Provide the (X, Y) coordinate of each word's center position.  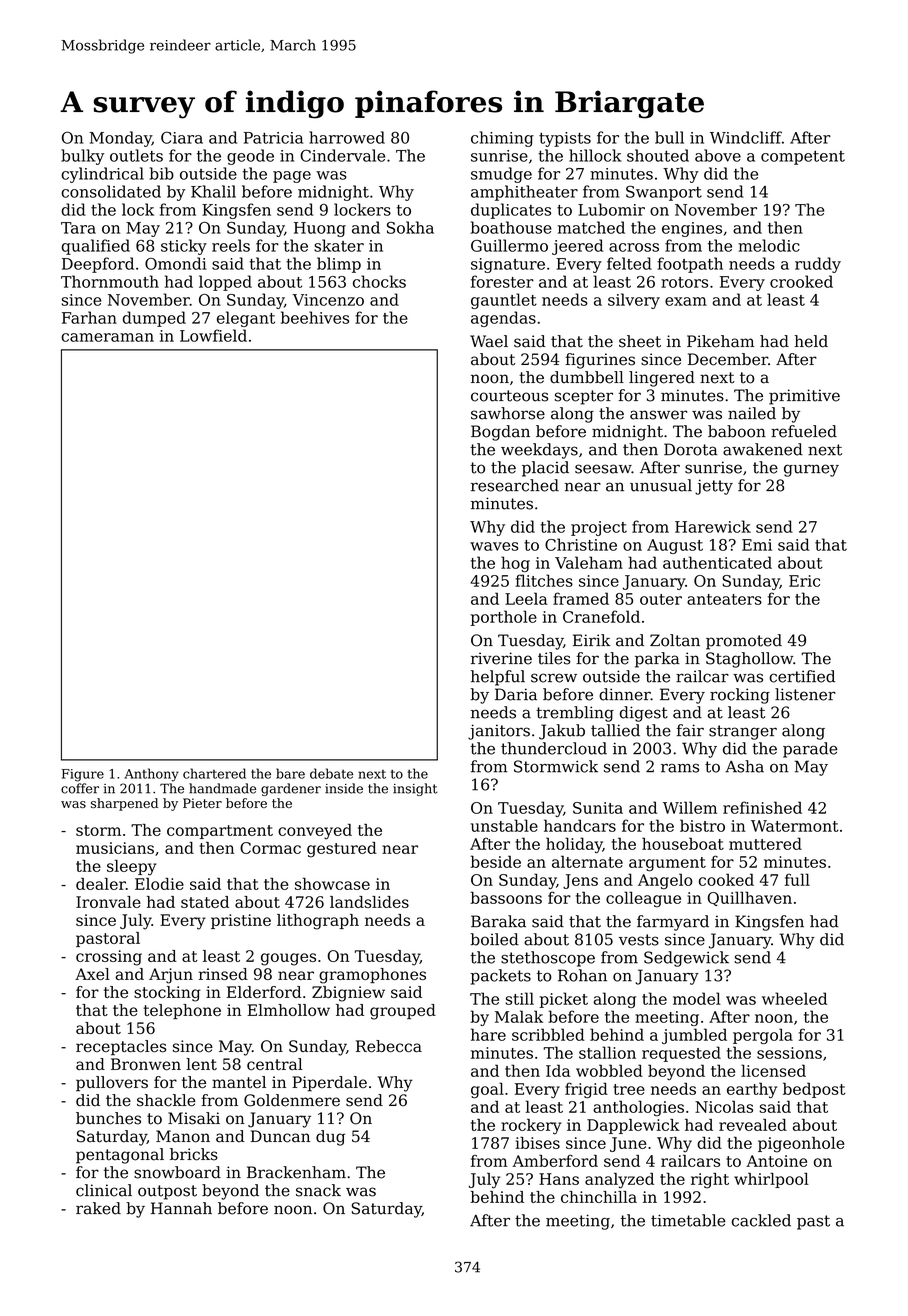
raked (98, 1208)
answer (658, 415)
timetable (688, 1220)
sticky (184, 247)
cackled (761, 1220)
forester (502, 281)
